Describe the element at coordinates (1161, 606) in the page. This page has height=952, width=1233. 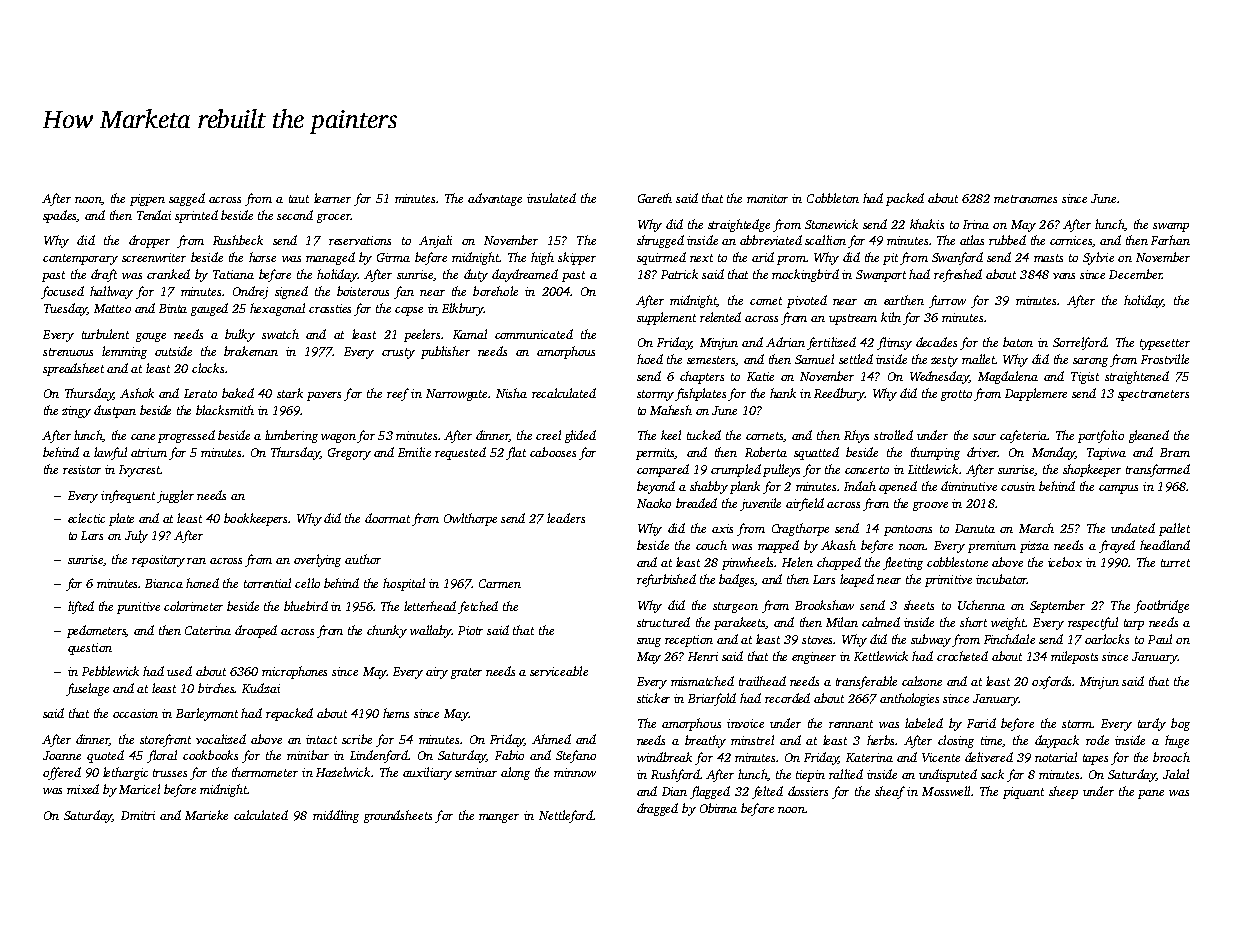
I see `footbridge` at that location.
